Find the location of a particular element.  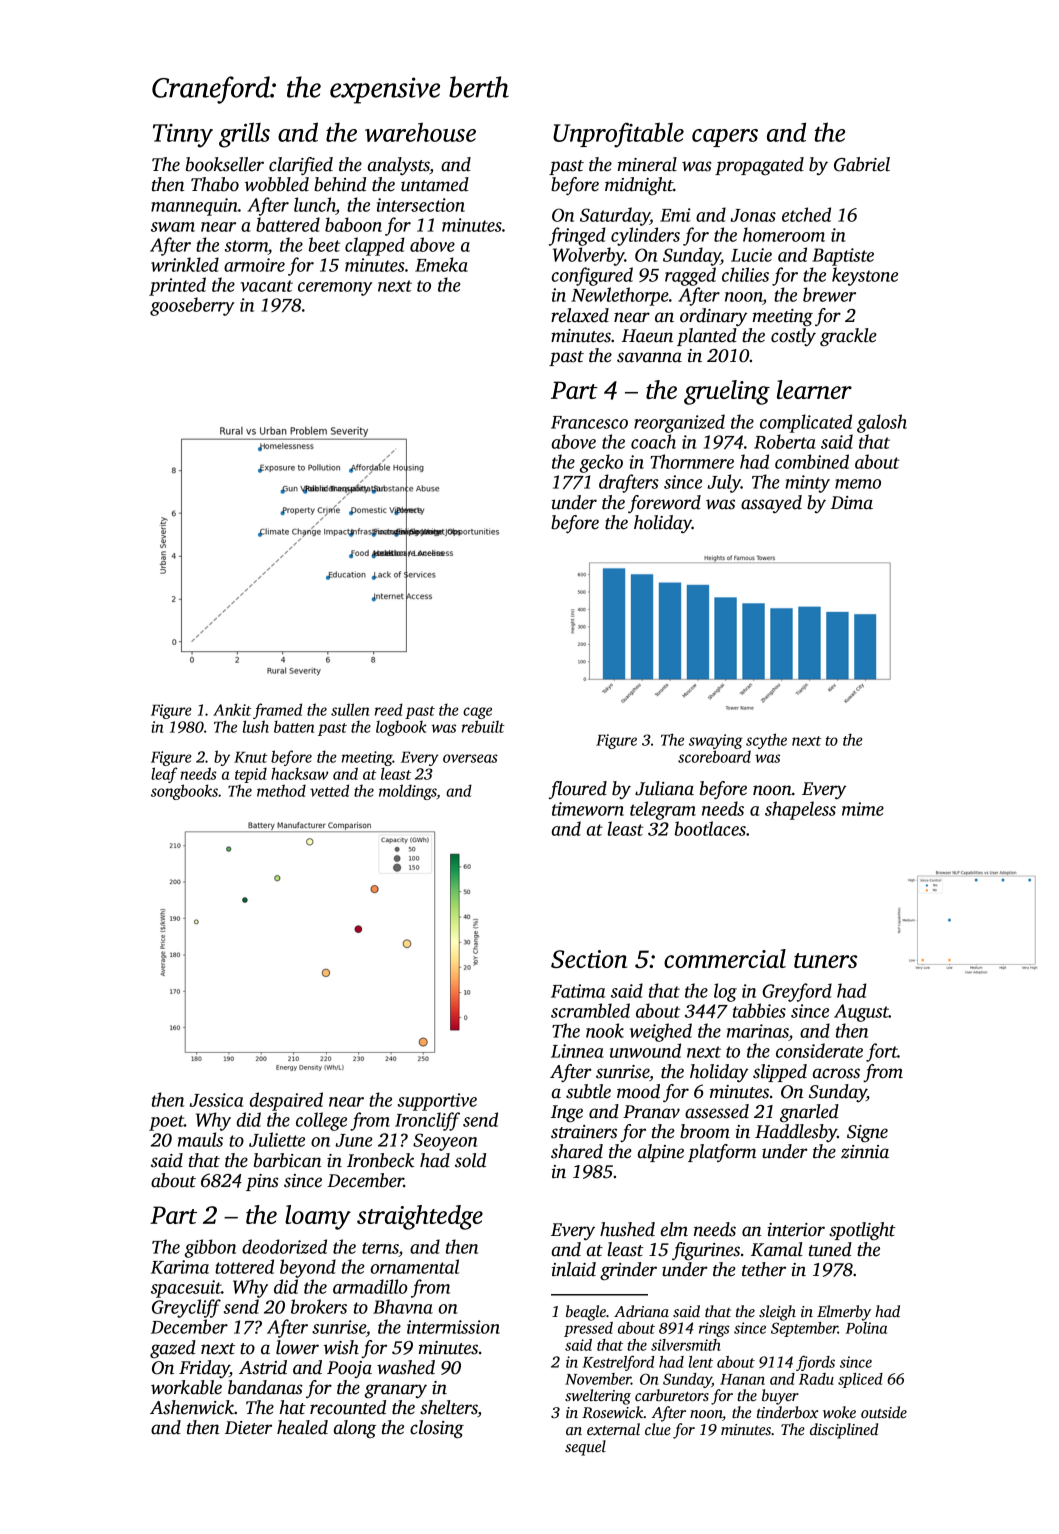

Emeka is located at coordinates (441, 264).
